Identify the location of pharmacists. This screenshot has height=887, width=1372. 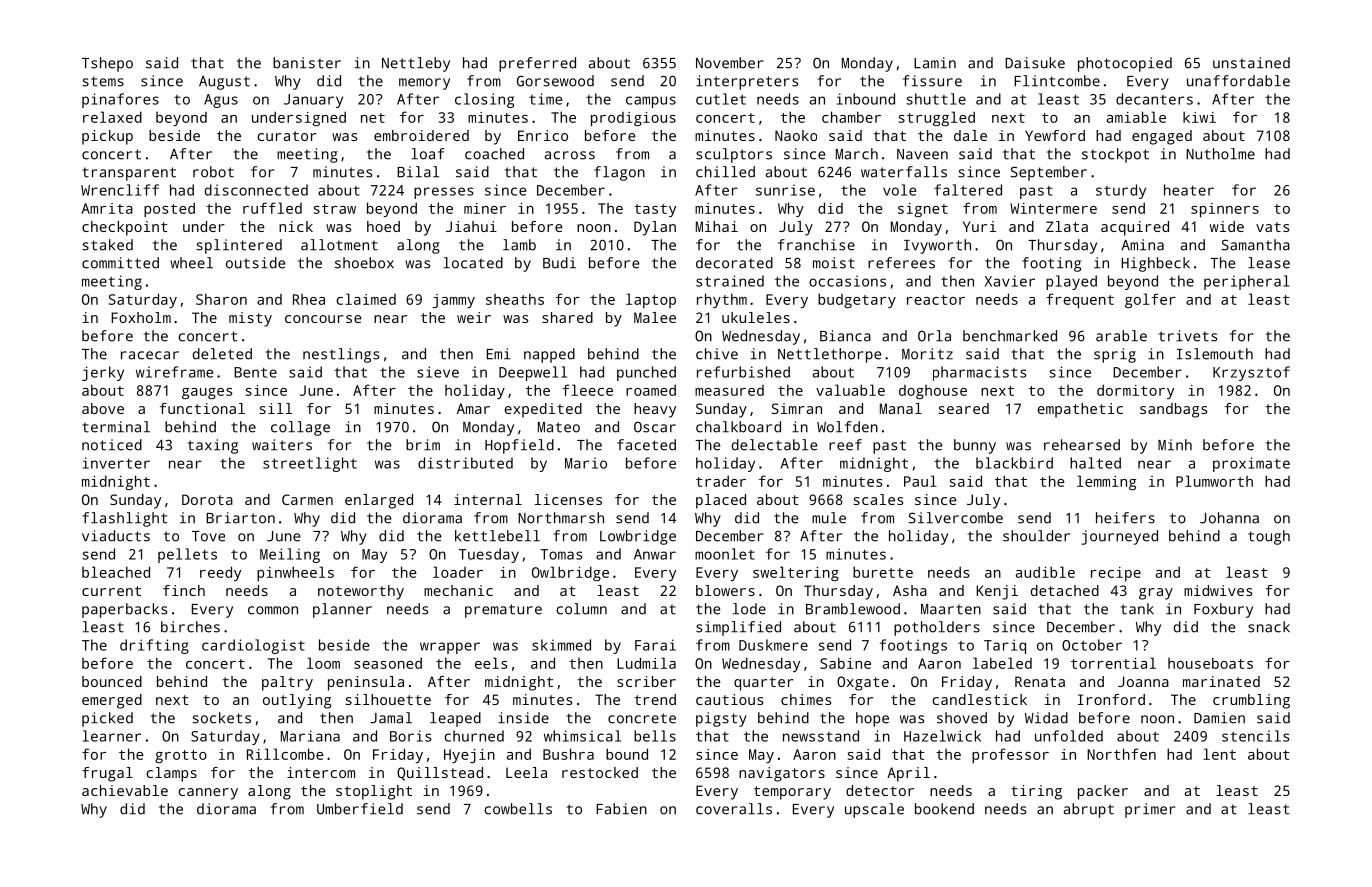
(979, 373).
